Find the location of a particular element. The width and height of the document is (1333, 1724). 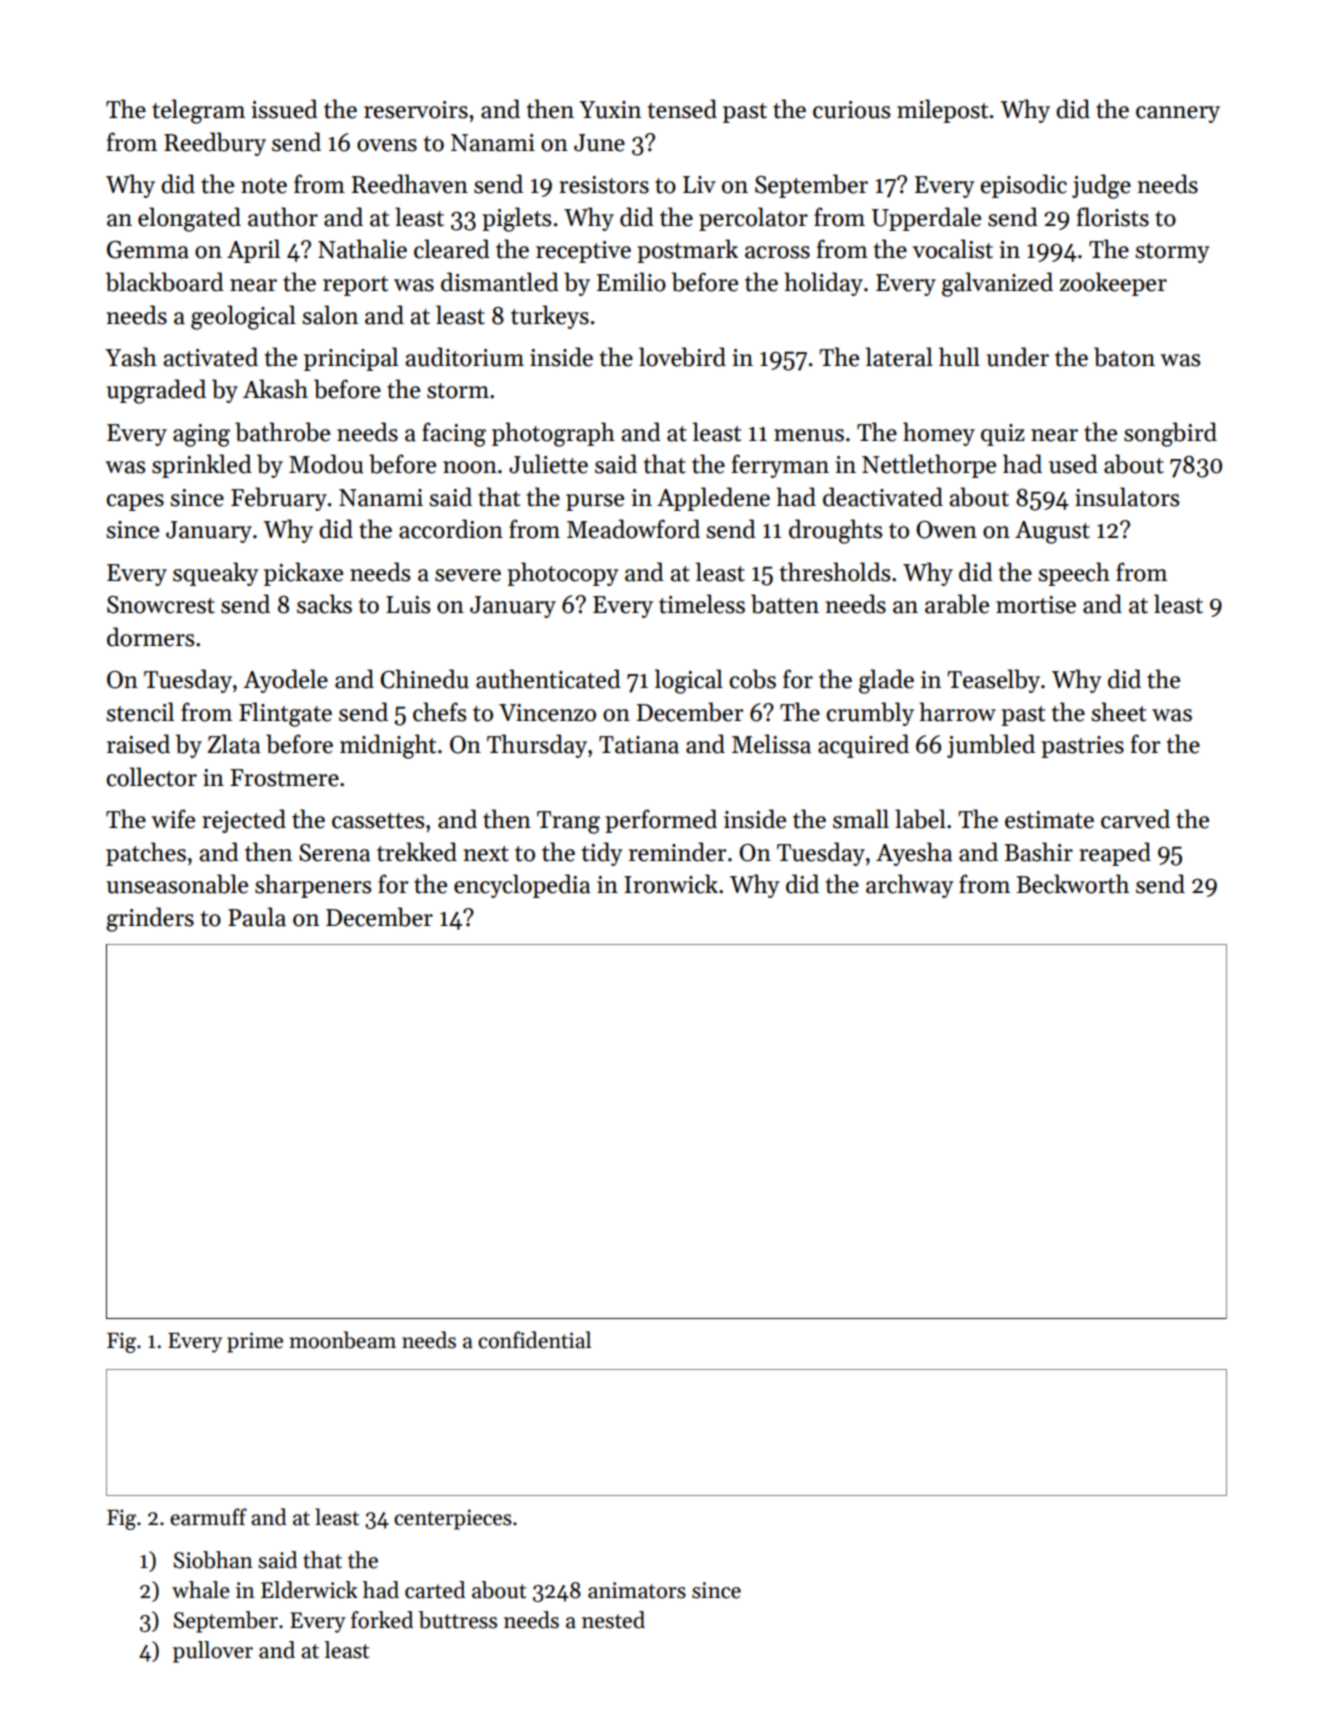

archway is located at coordinates (910, 886).
